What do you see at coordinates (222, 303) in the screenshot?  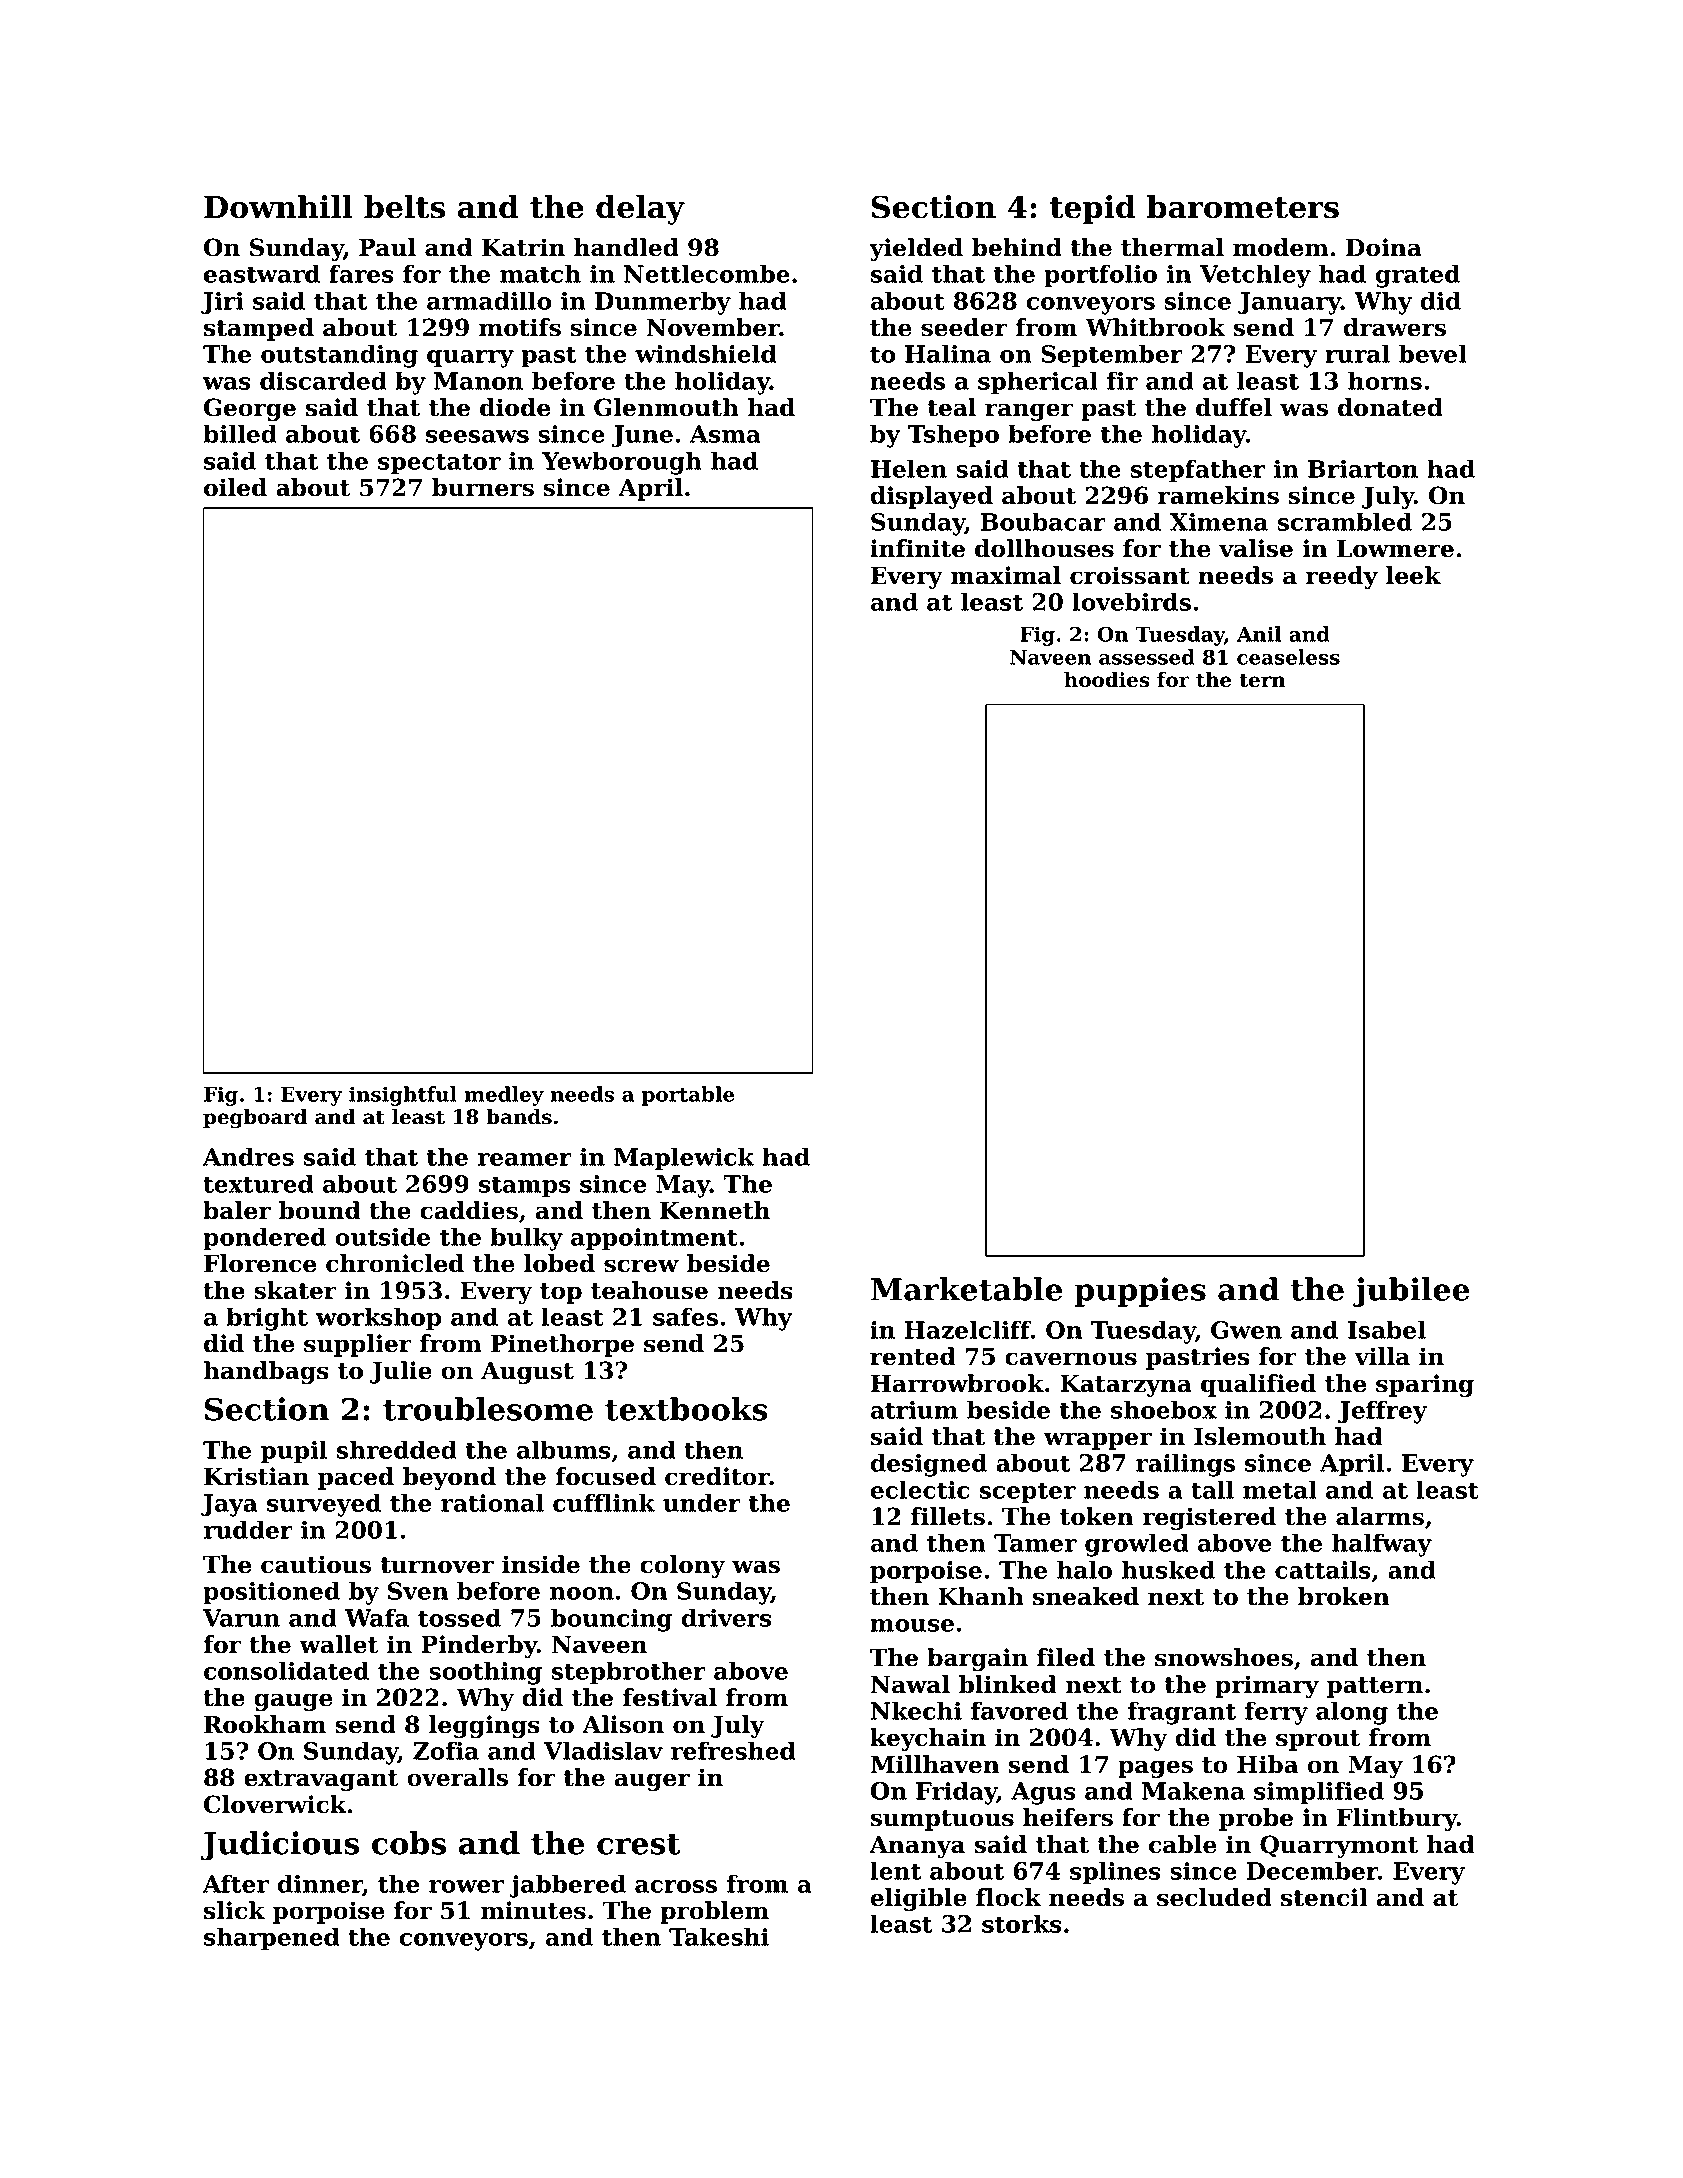 I see `Jiri` at bounding box center [222, 303].
